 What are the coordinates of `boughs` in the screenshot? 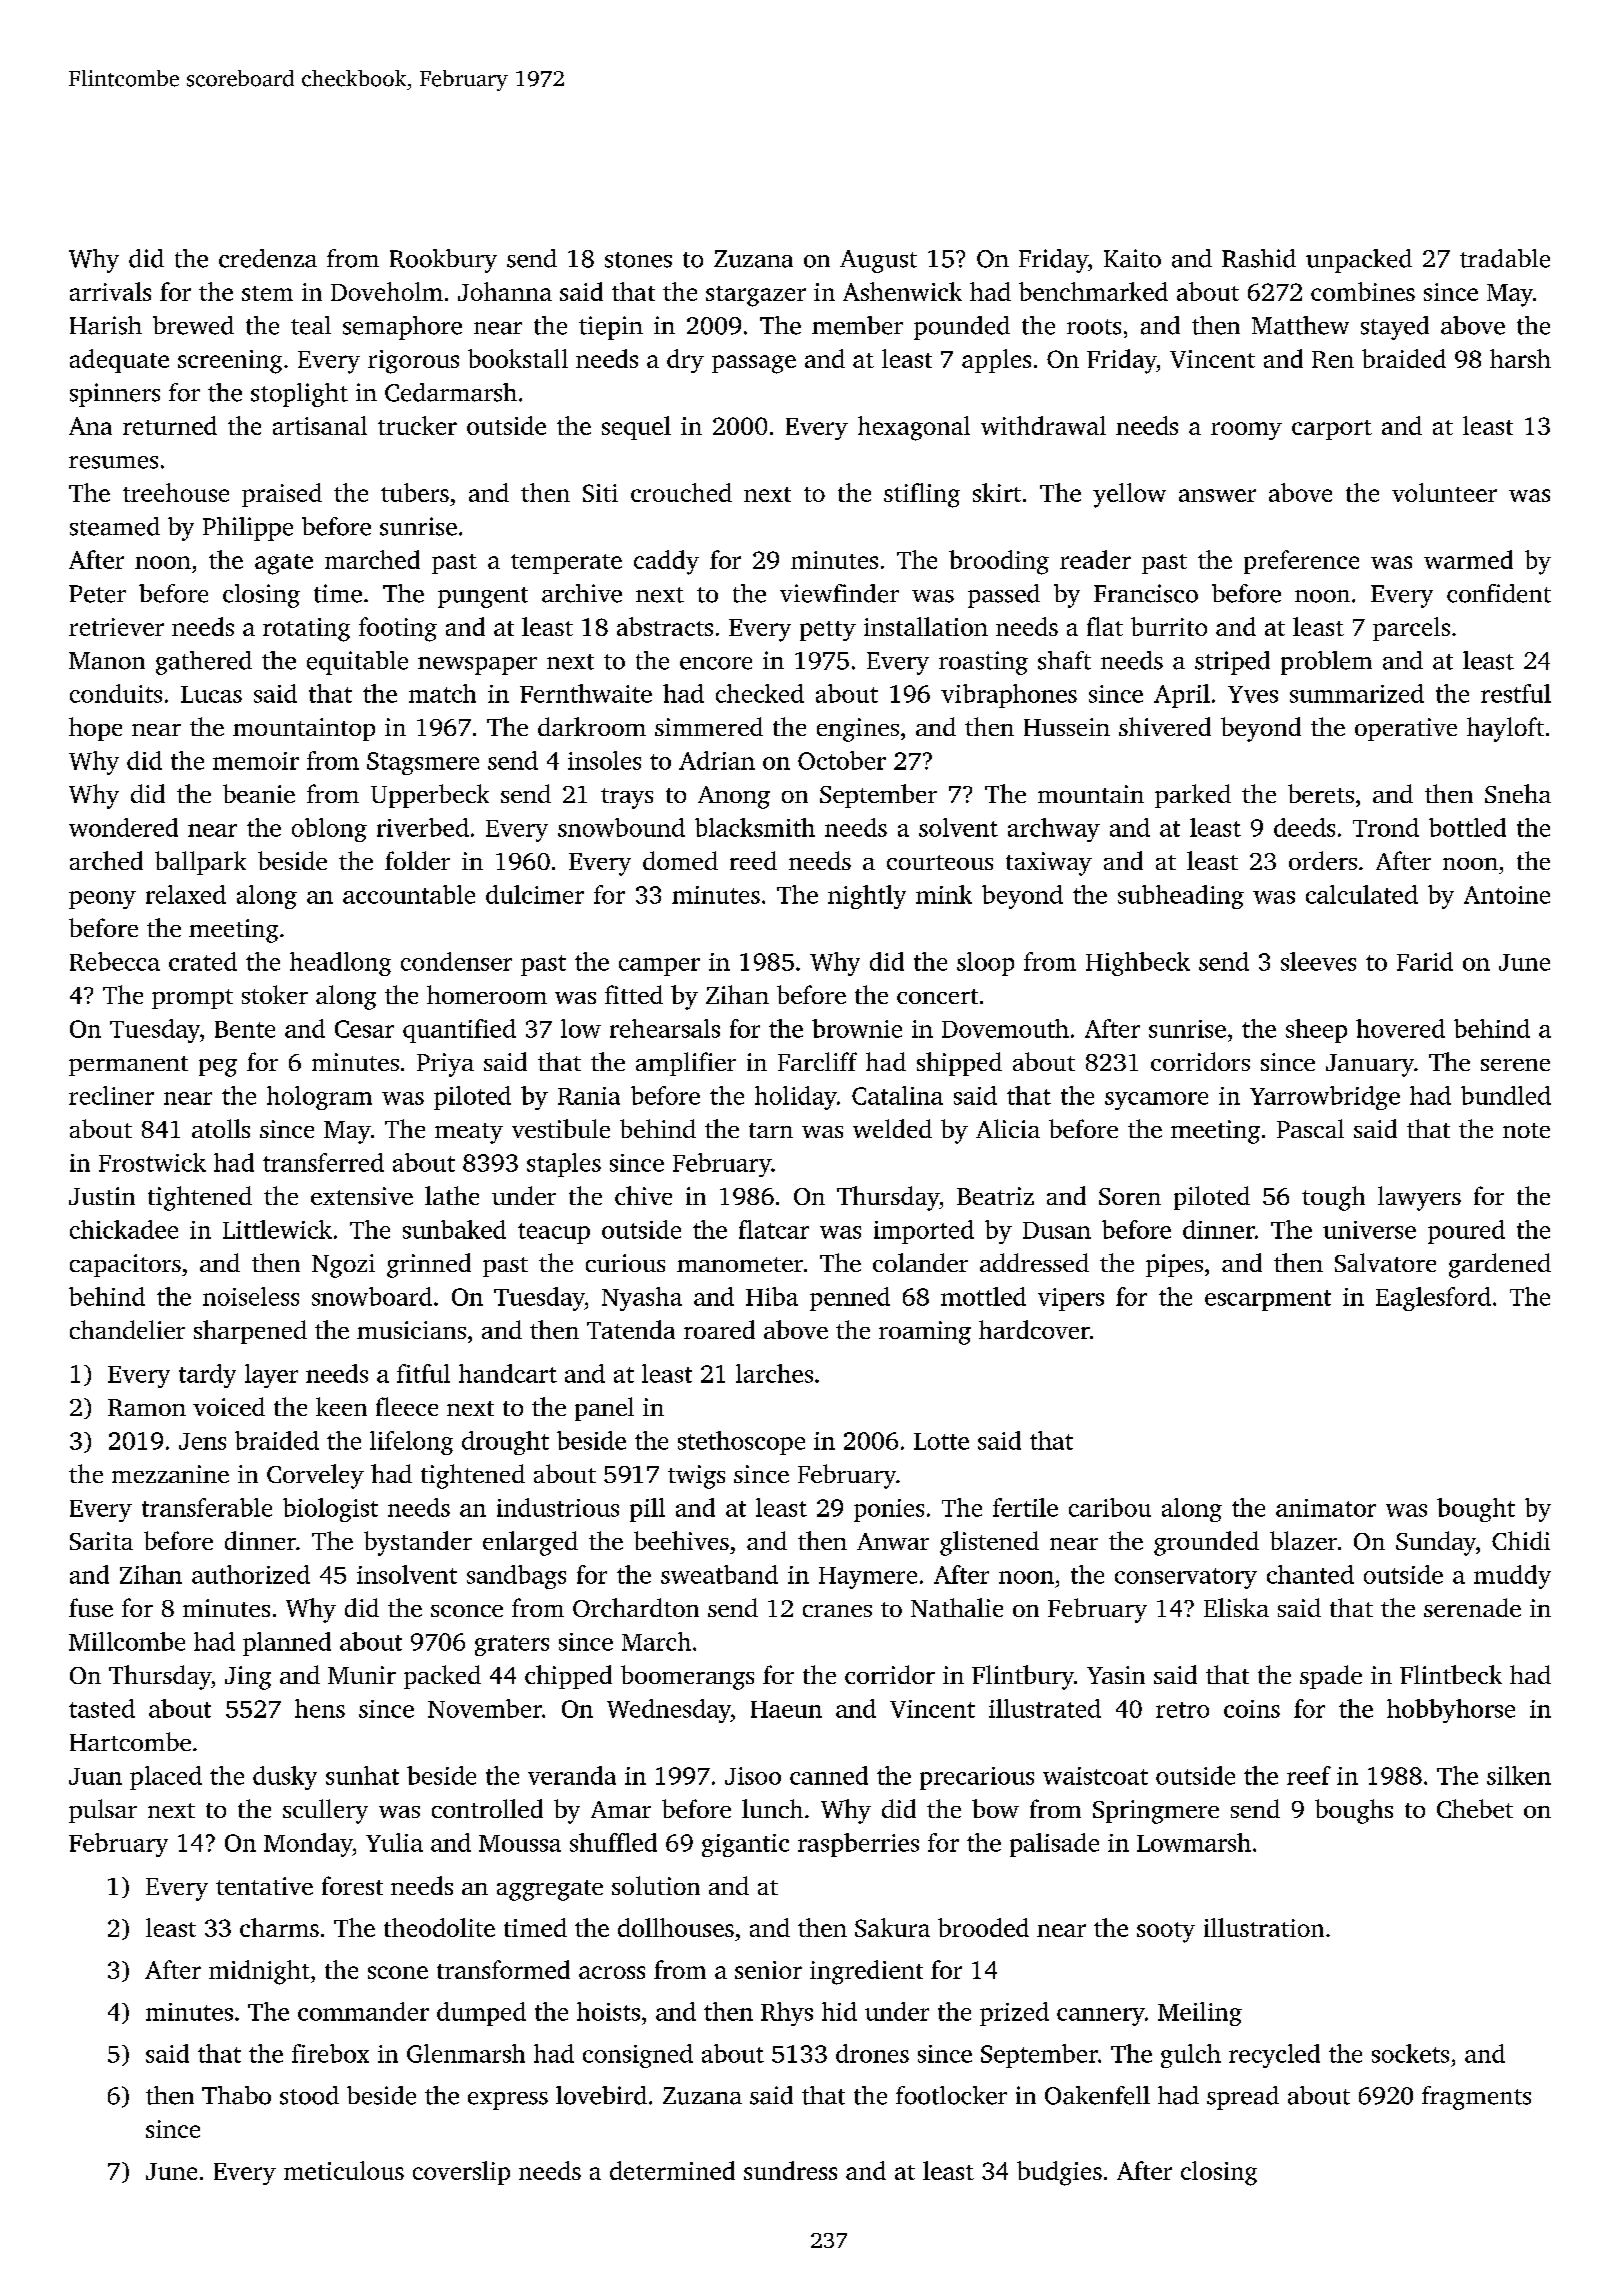 It's located at (1354, 1811).
